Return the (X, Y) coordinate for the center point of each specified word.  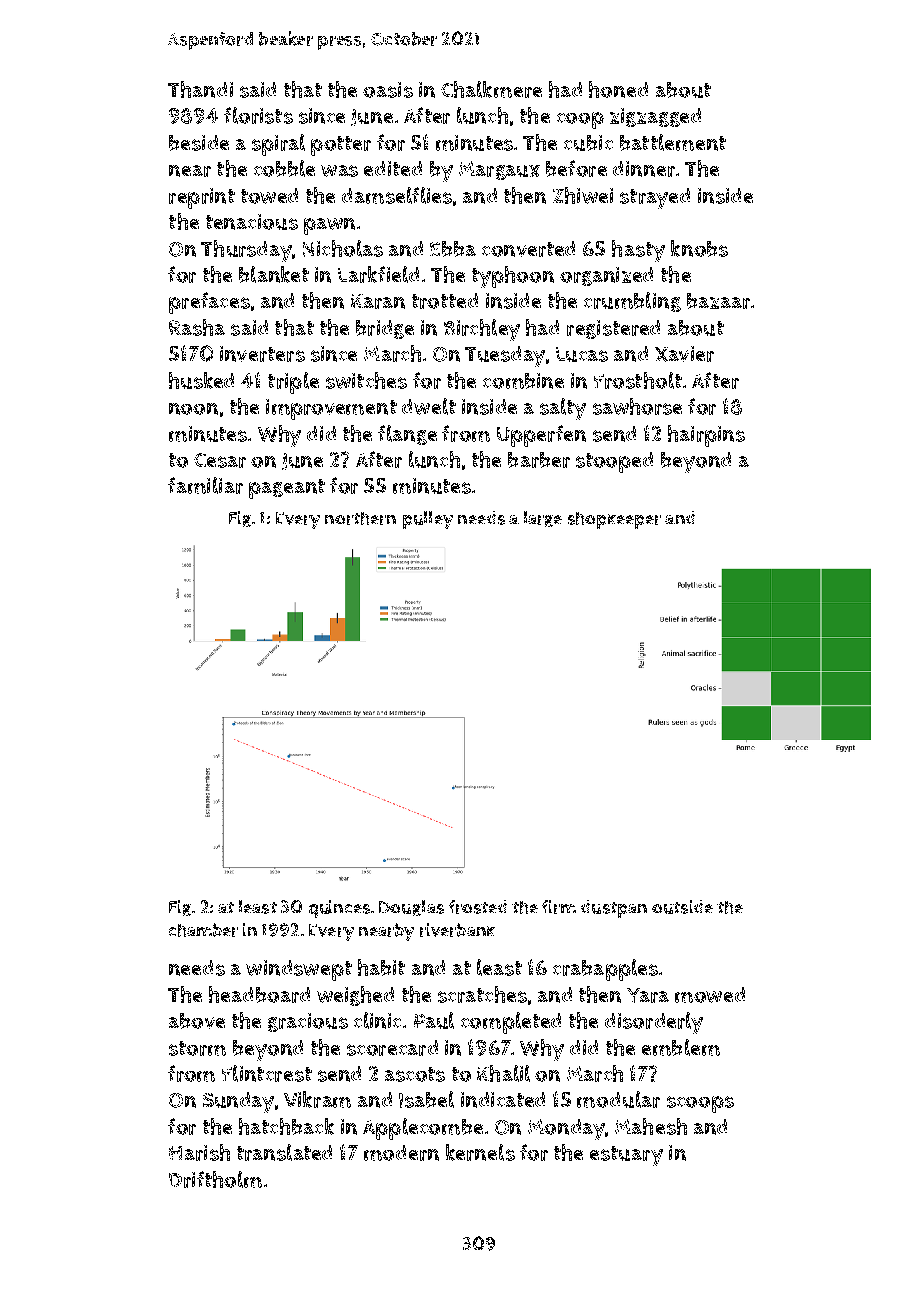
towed (269, 196)
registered (613, 329)
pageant (287, 489)
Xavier (684, 354)
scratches (482, 994)
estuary (626, 1156)
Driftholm (215, 1179)
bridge (385, 329)
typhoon (513, 277)
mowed (710, 995)
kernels (480, 1152)
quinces (339, 909)
